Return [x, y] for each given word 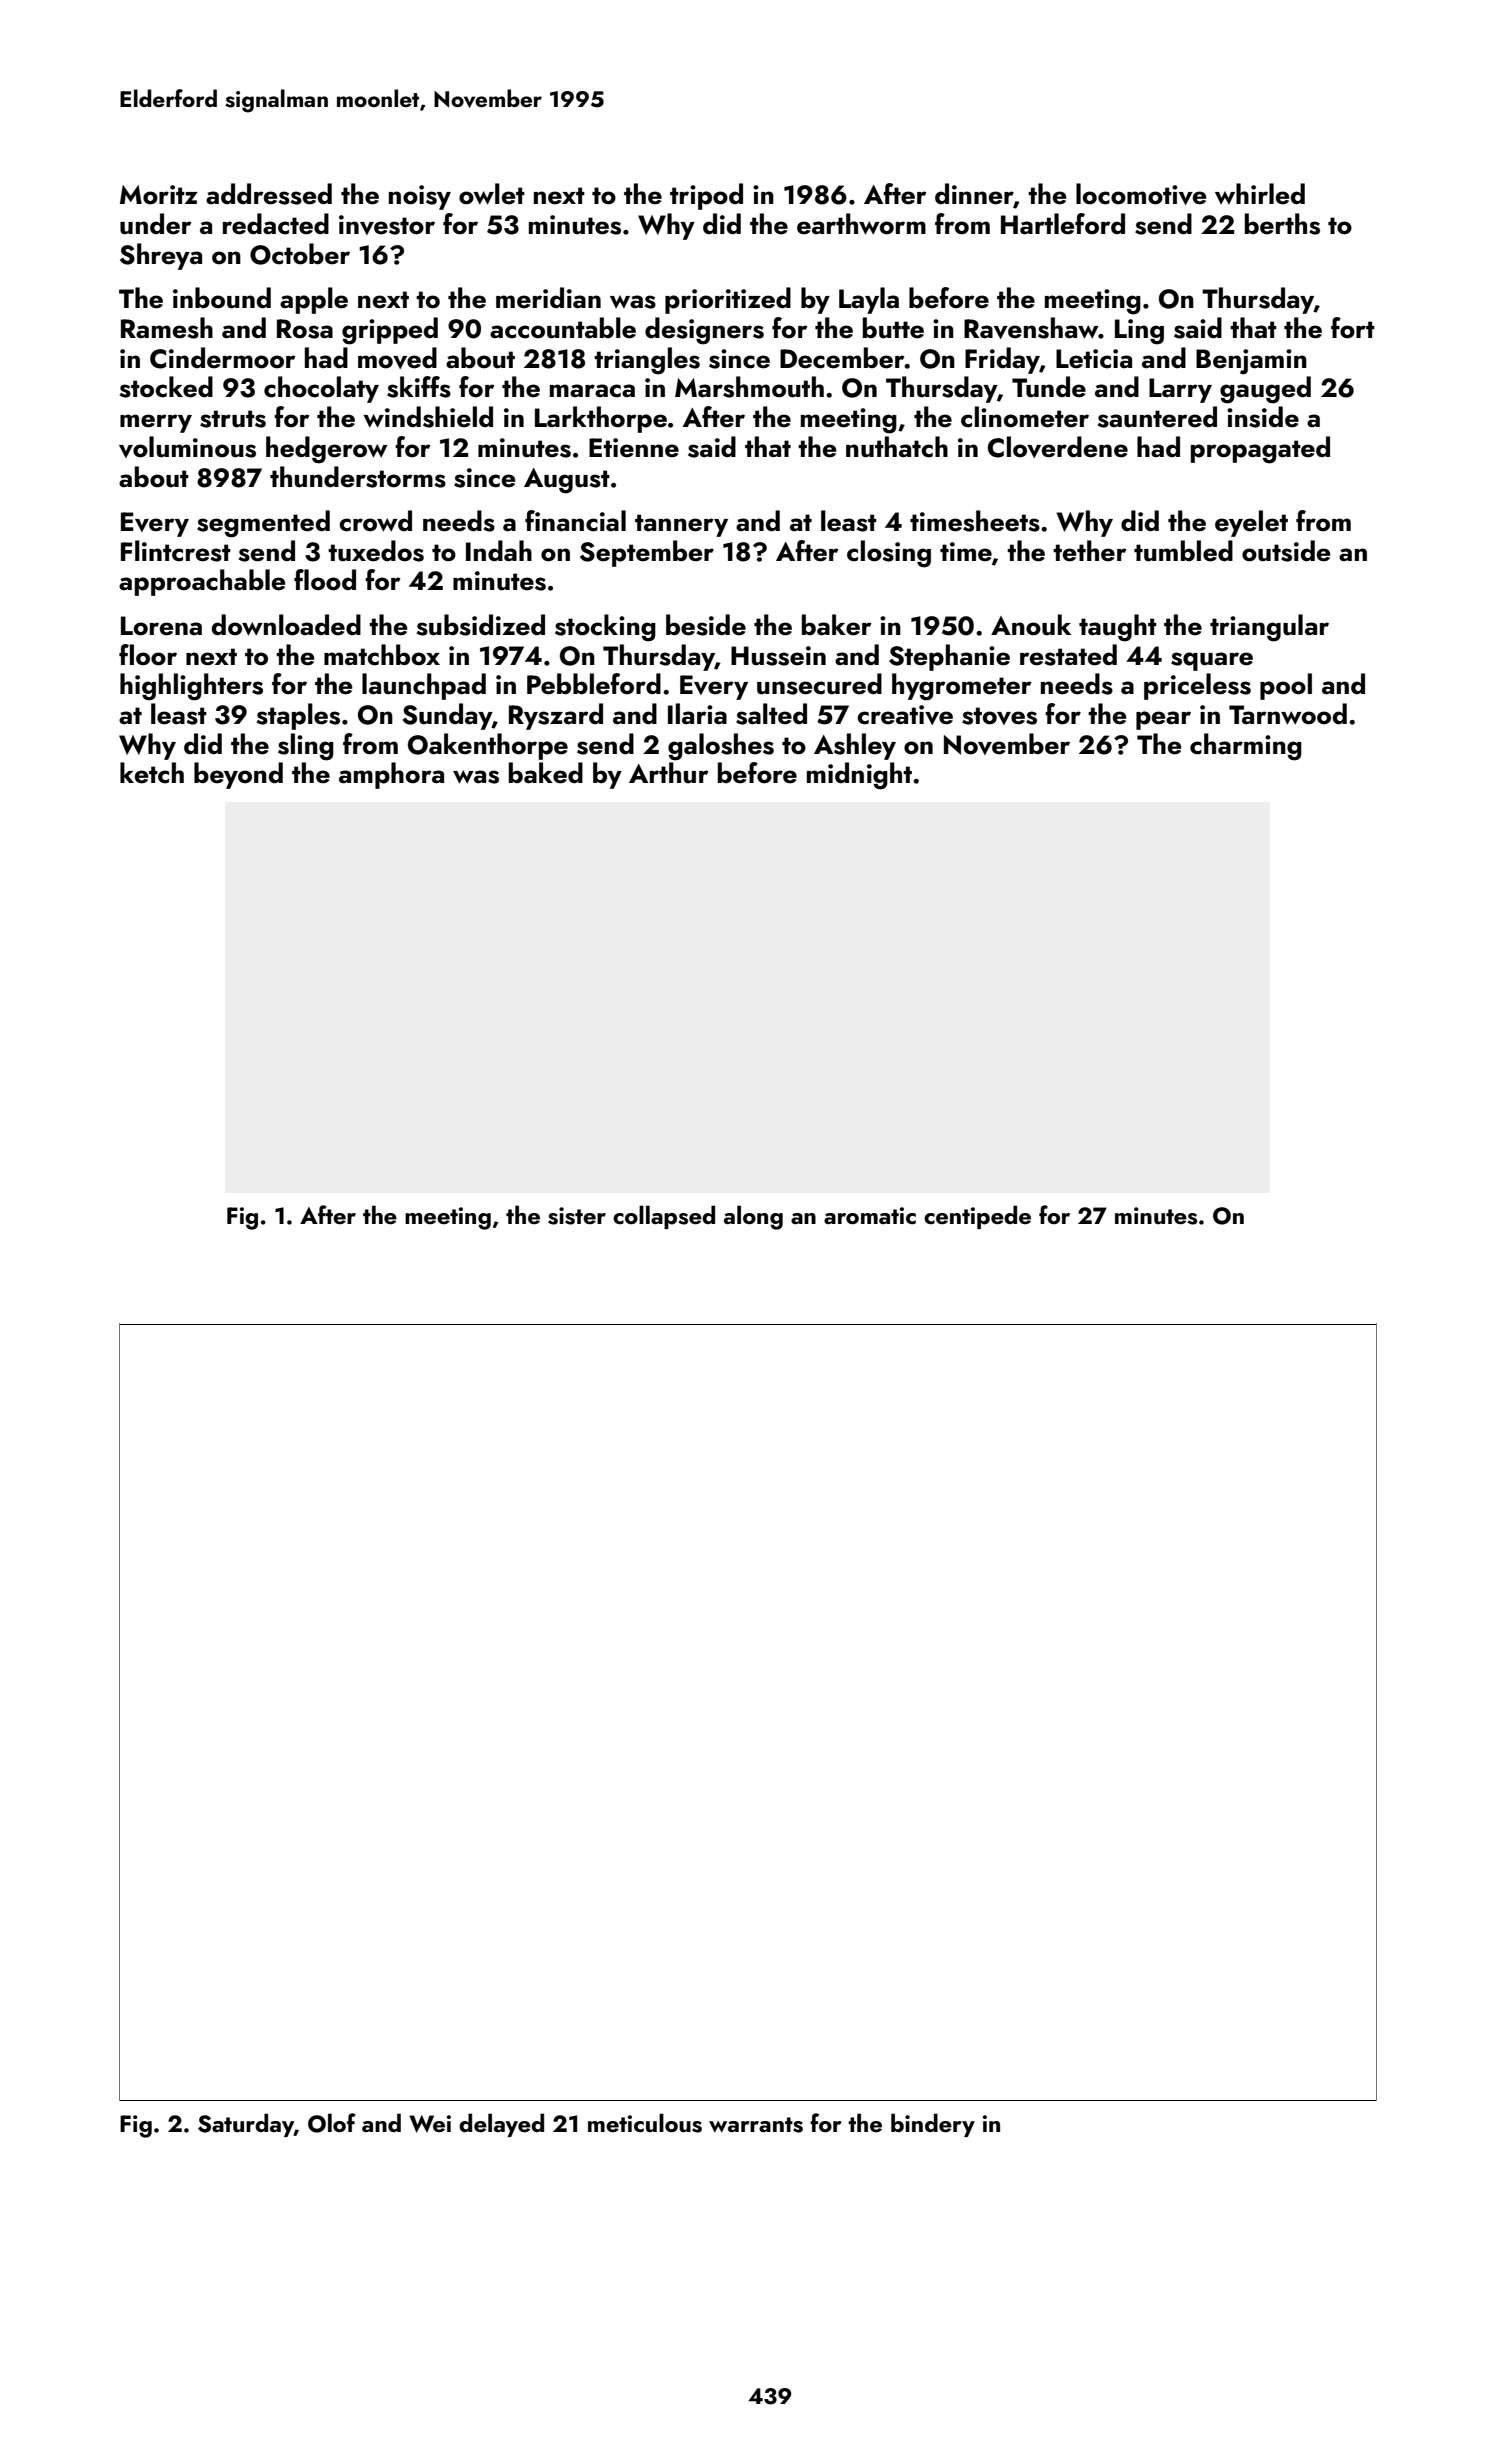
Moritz [159, 195]
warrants [756, 2125]
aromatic [870, 1215]
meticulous [645, 2123]
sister [577, 1216]
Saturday [246, 2125]
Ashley [855, 746]
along [753, 1217]
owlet [492, 194]
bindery [933, 2125]
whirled [1260, 194]
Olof [332, 2123]
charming [1246, 747]
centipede [977, 1217]
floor [148, 655]
